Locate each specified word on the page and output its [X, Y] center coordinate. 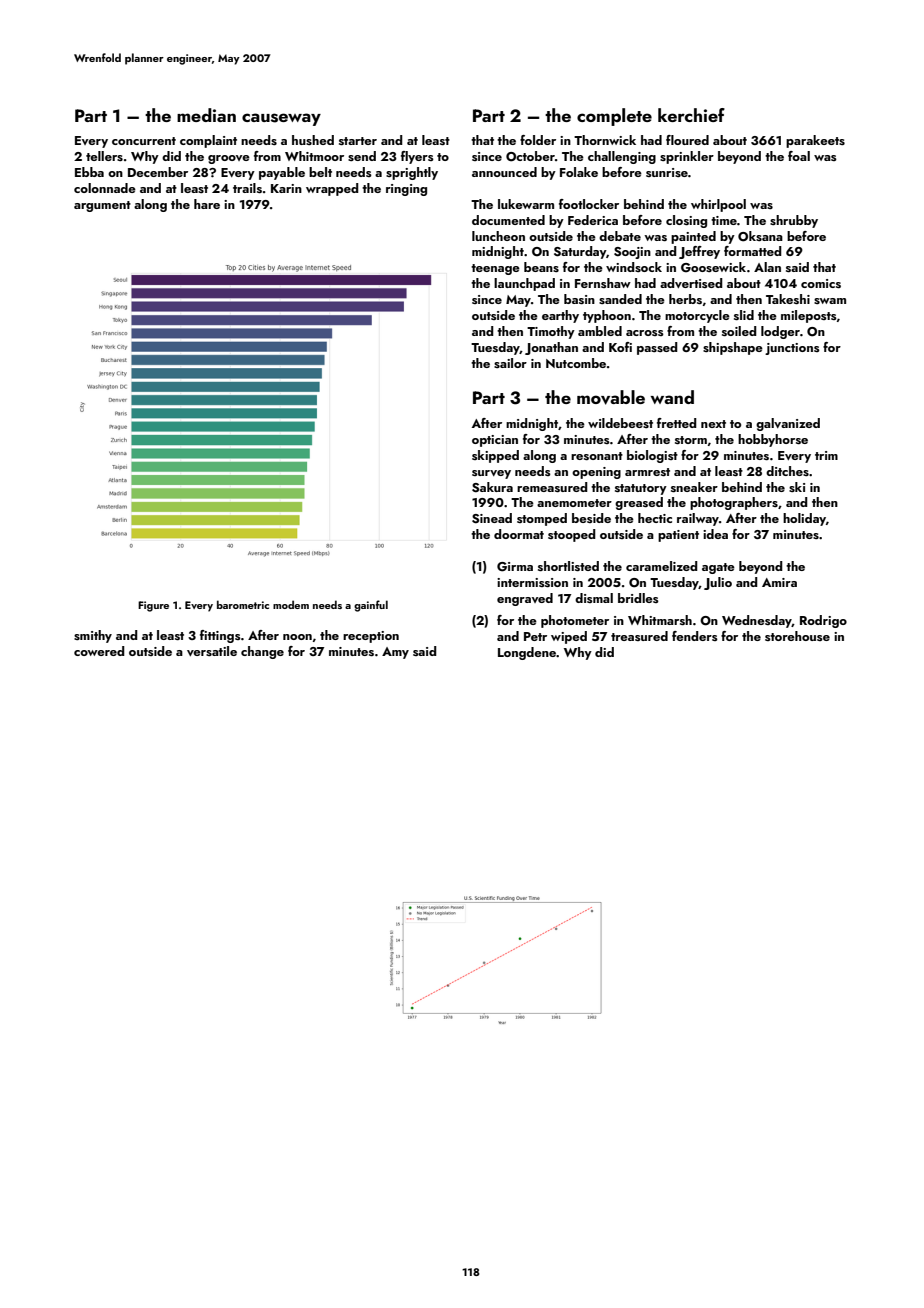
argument [102, 206]
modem [291, 604]
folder [538, 140]
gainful [371, 606]
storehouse [797, 636]
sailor [510, 363]
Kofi [620, 347]
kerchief [691, 115]
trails [247, 188]
